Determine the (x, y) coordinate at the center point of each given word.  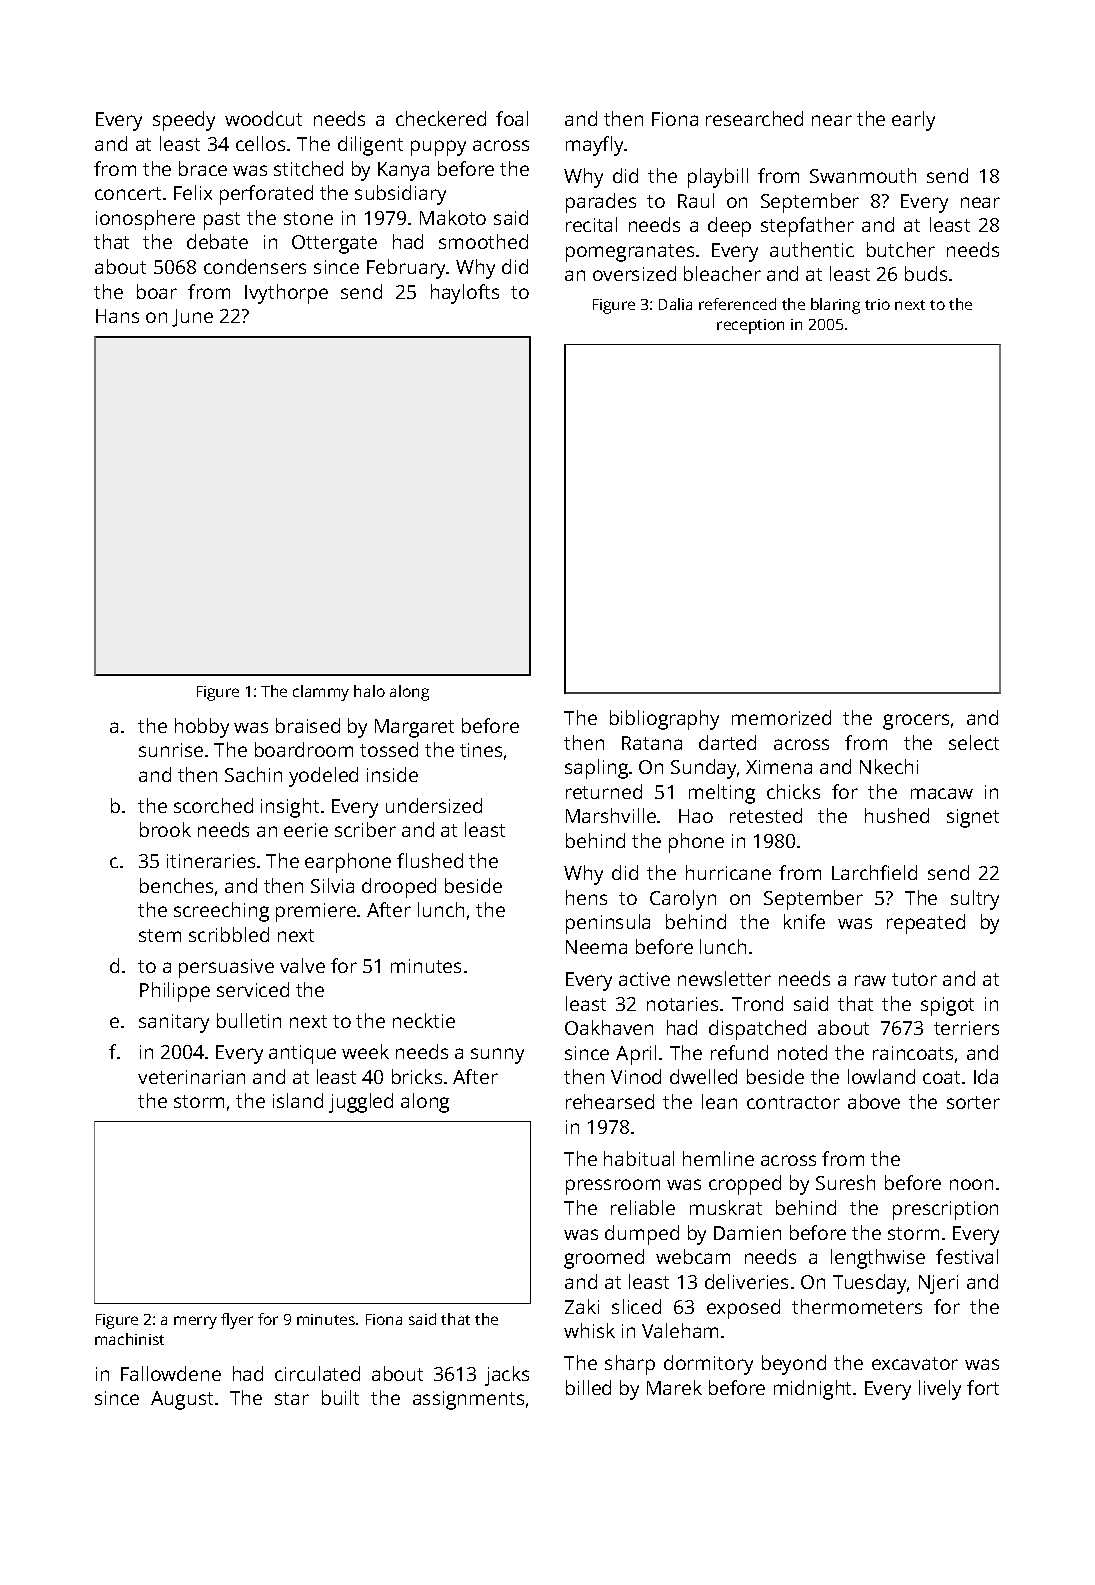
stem (160, 935)
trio (877, 304)
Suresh (845, 1182)
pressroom (613, 1187)
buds (926, 273)
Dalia (675, 304)
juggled (361, 1103)
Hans (117, 316)
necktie (424, 1020)
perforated (266, 195)
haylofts (465, 294)
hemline (718, 1158)
